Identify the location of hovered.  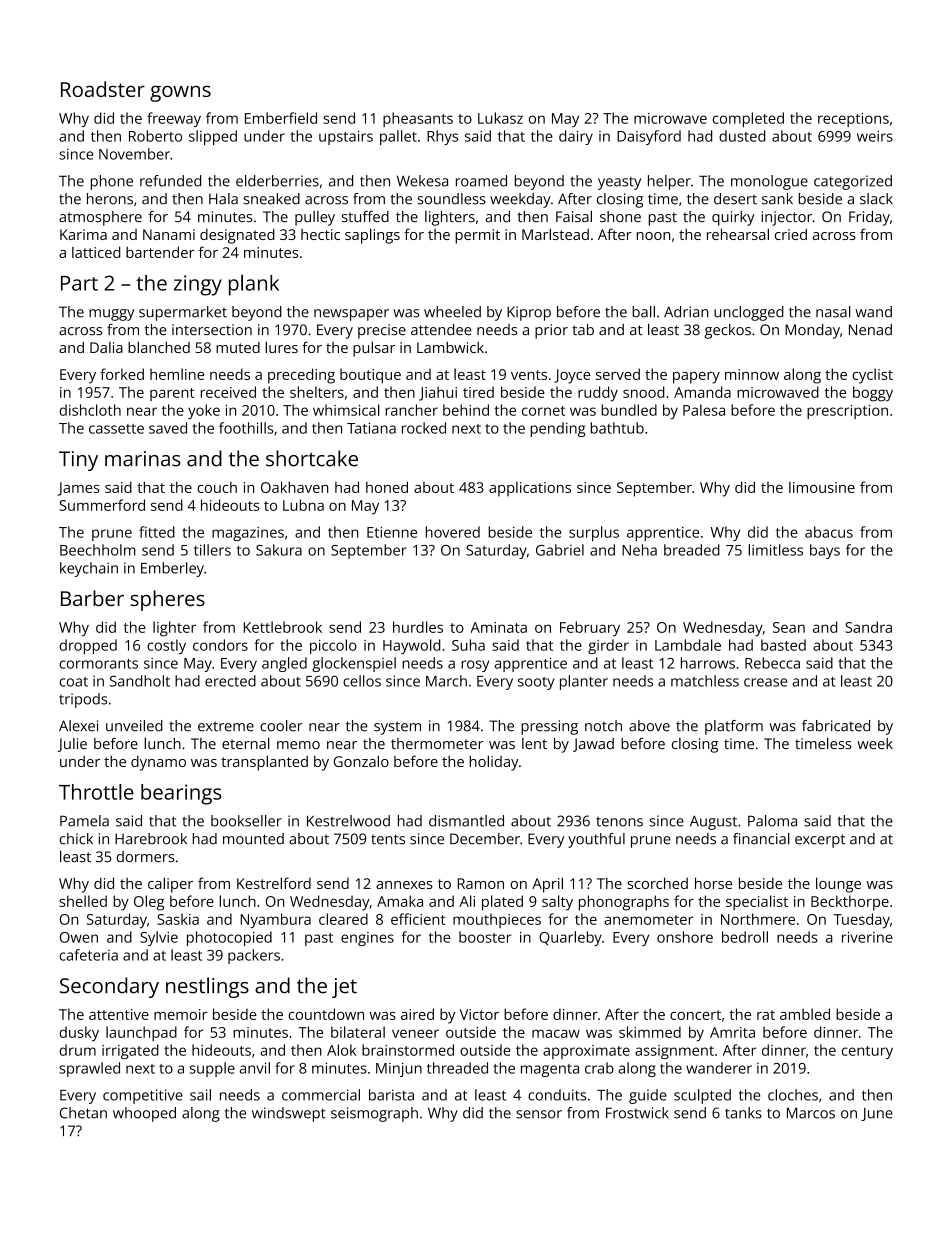
(453, 532).
